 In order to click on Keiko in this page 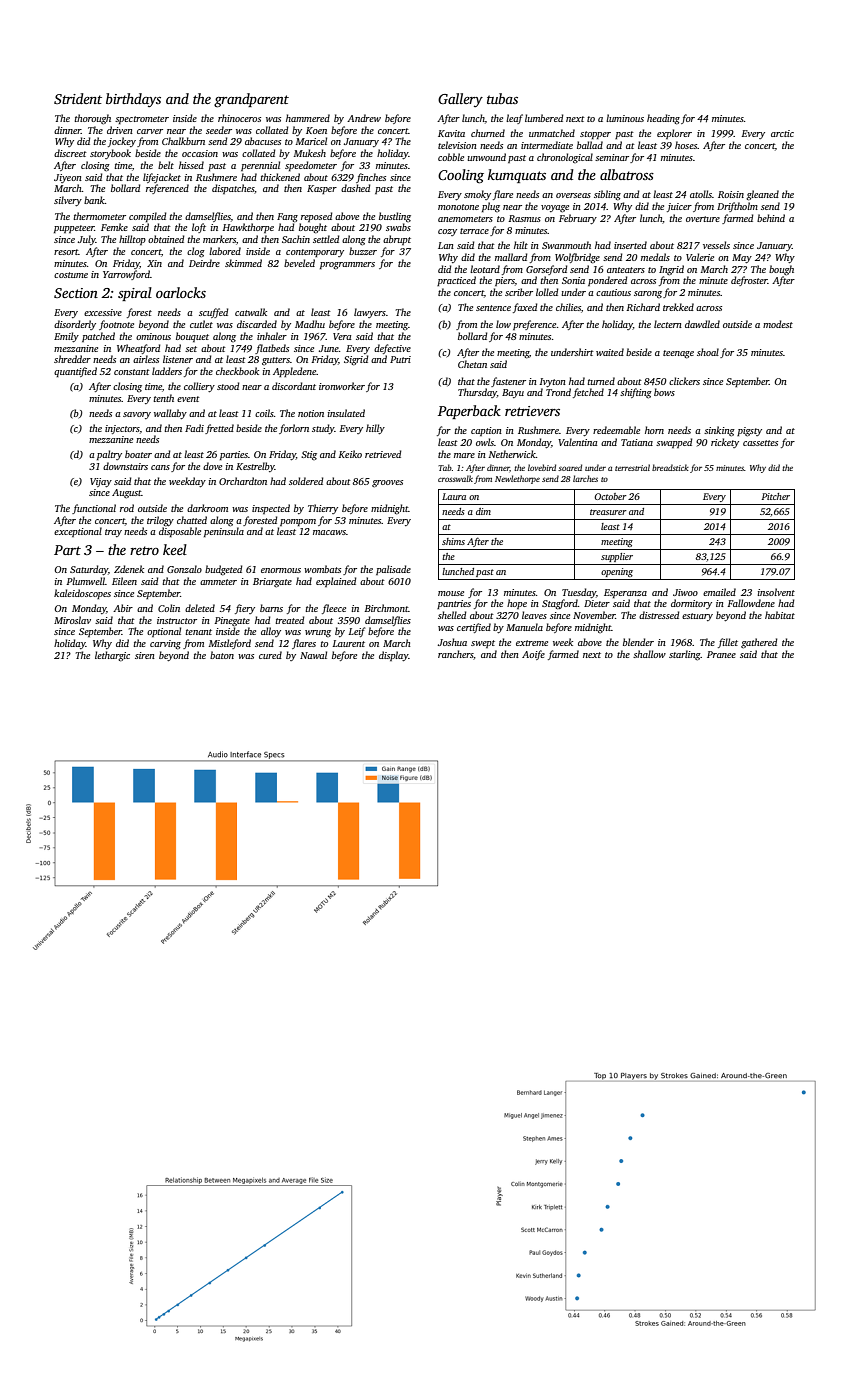, I will do `click(350, 454)`.
